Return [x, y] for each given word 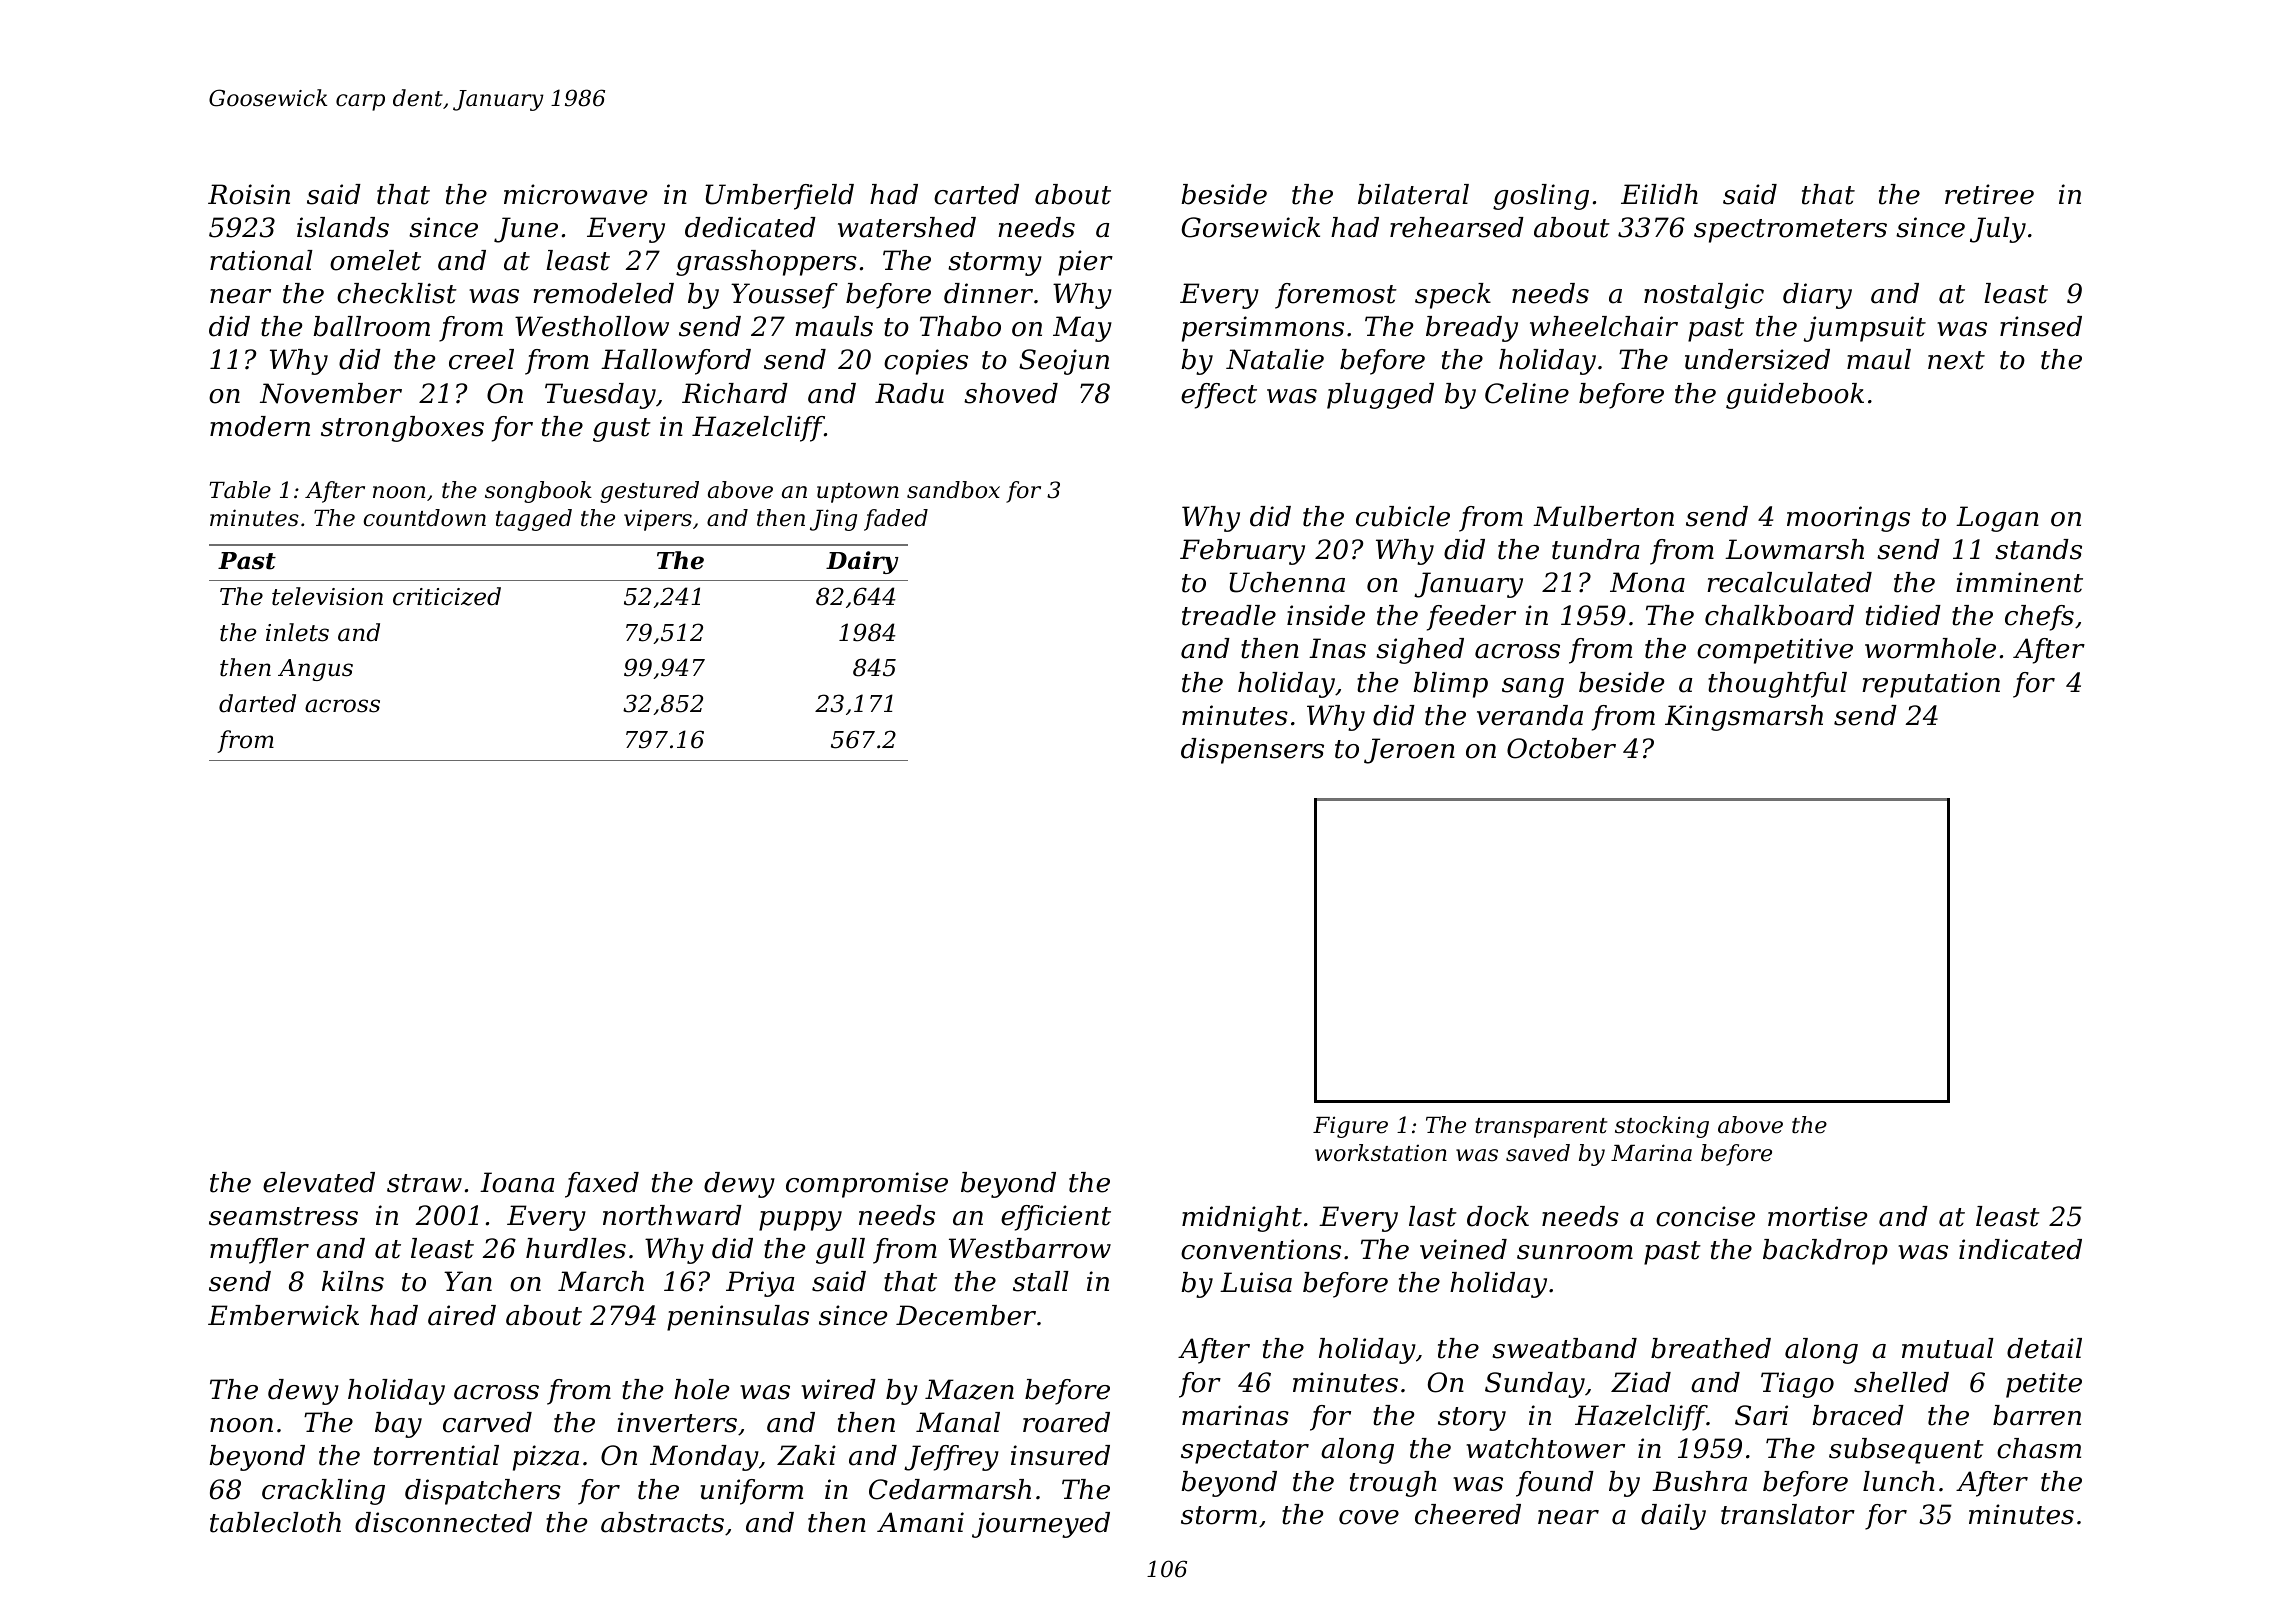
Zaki [806, 1455]
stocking [1662, 1127]
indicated [2020, 1249]
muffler [259, 1251]
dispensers [1252, 751]
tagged [534, 520]
